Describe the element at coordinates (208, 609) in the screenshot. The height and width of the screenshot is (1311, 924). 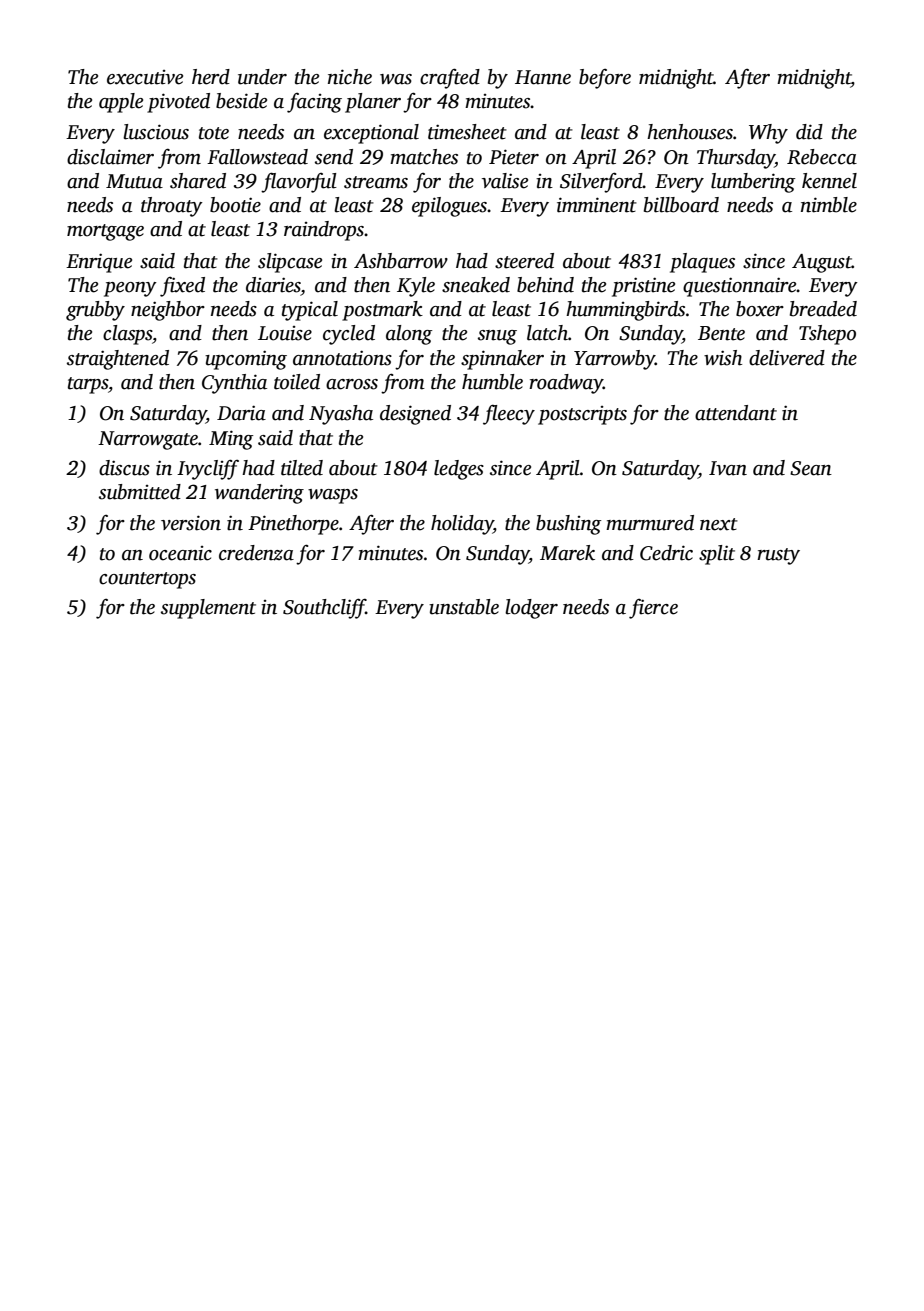
I see `supplement` at that location.
